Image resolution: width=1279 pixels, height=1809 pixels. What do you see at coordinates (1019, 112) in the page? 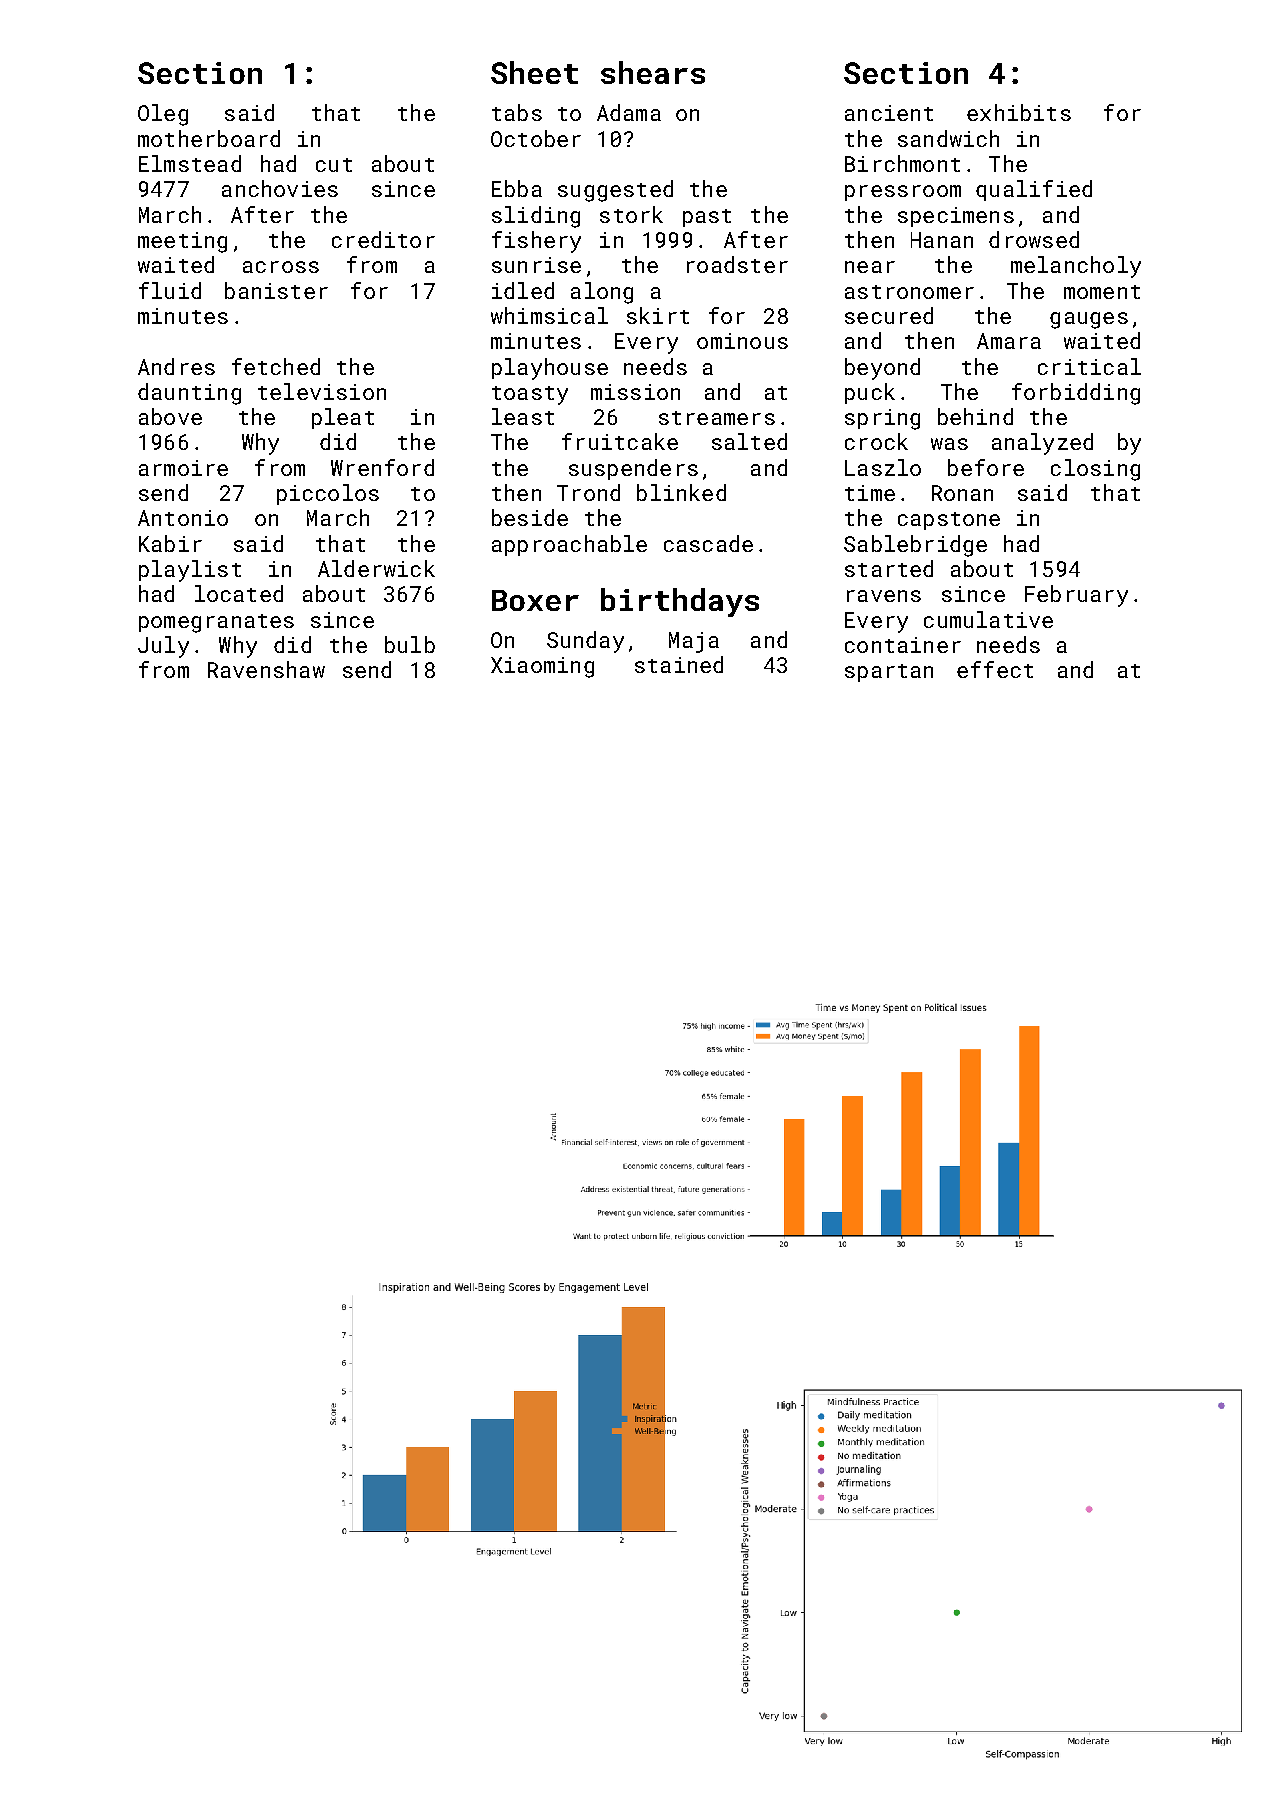
I see `exhibits` at bounding box center [1019, 112].
